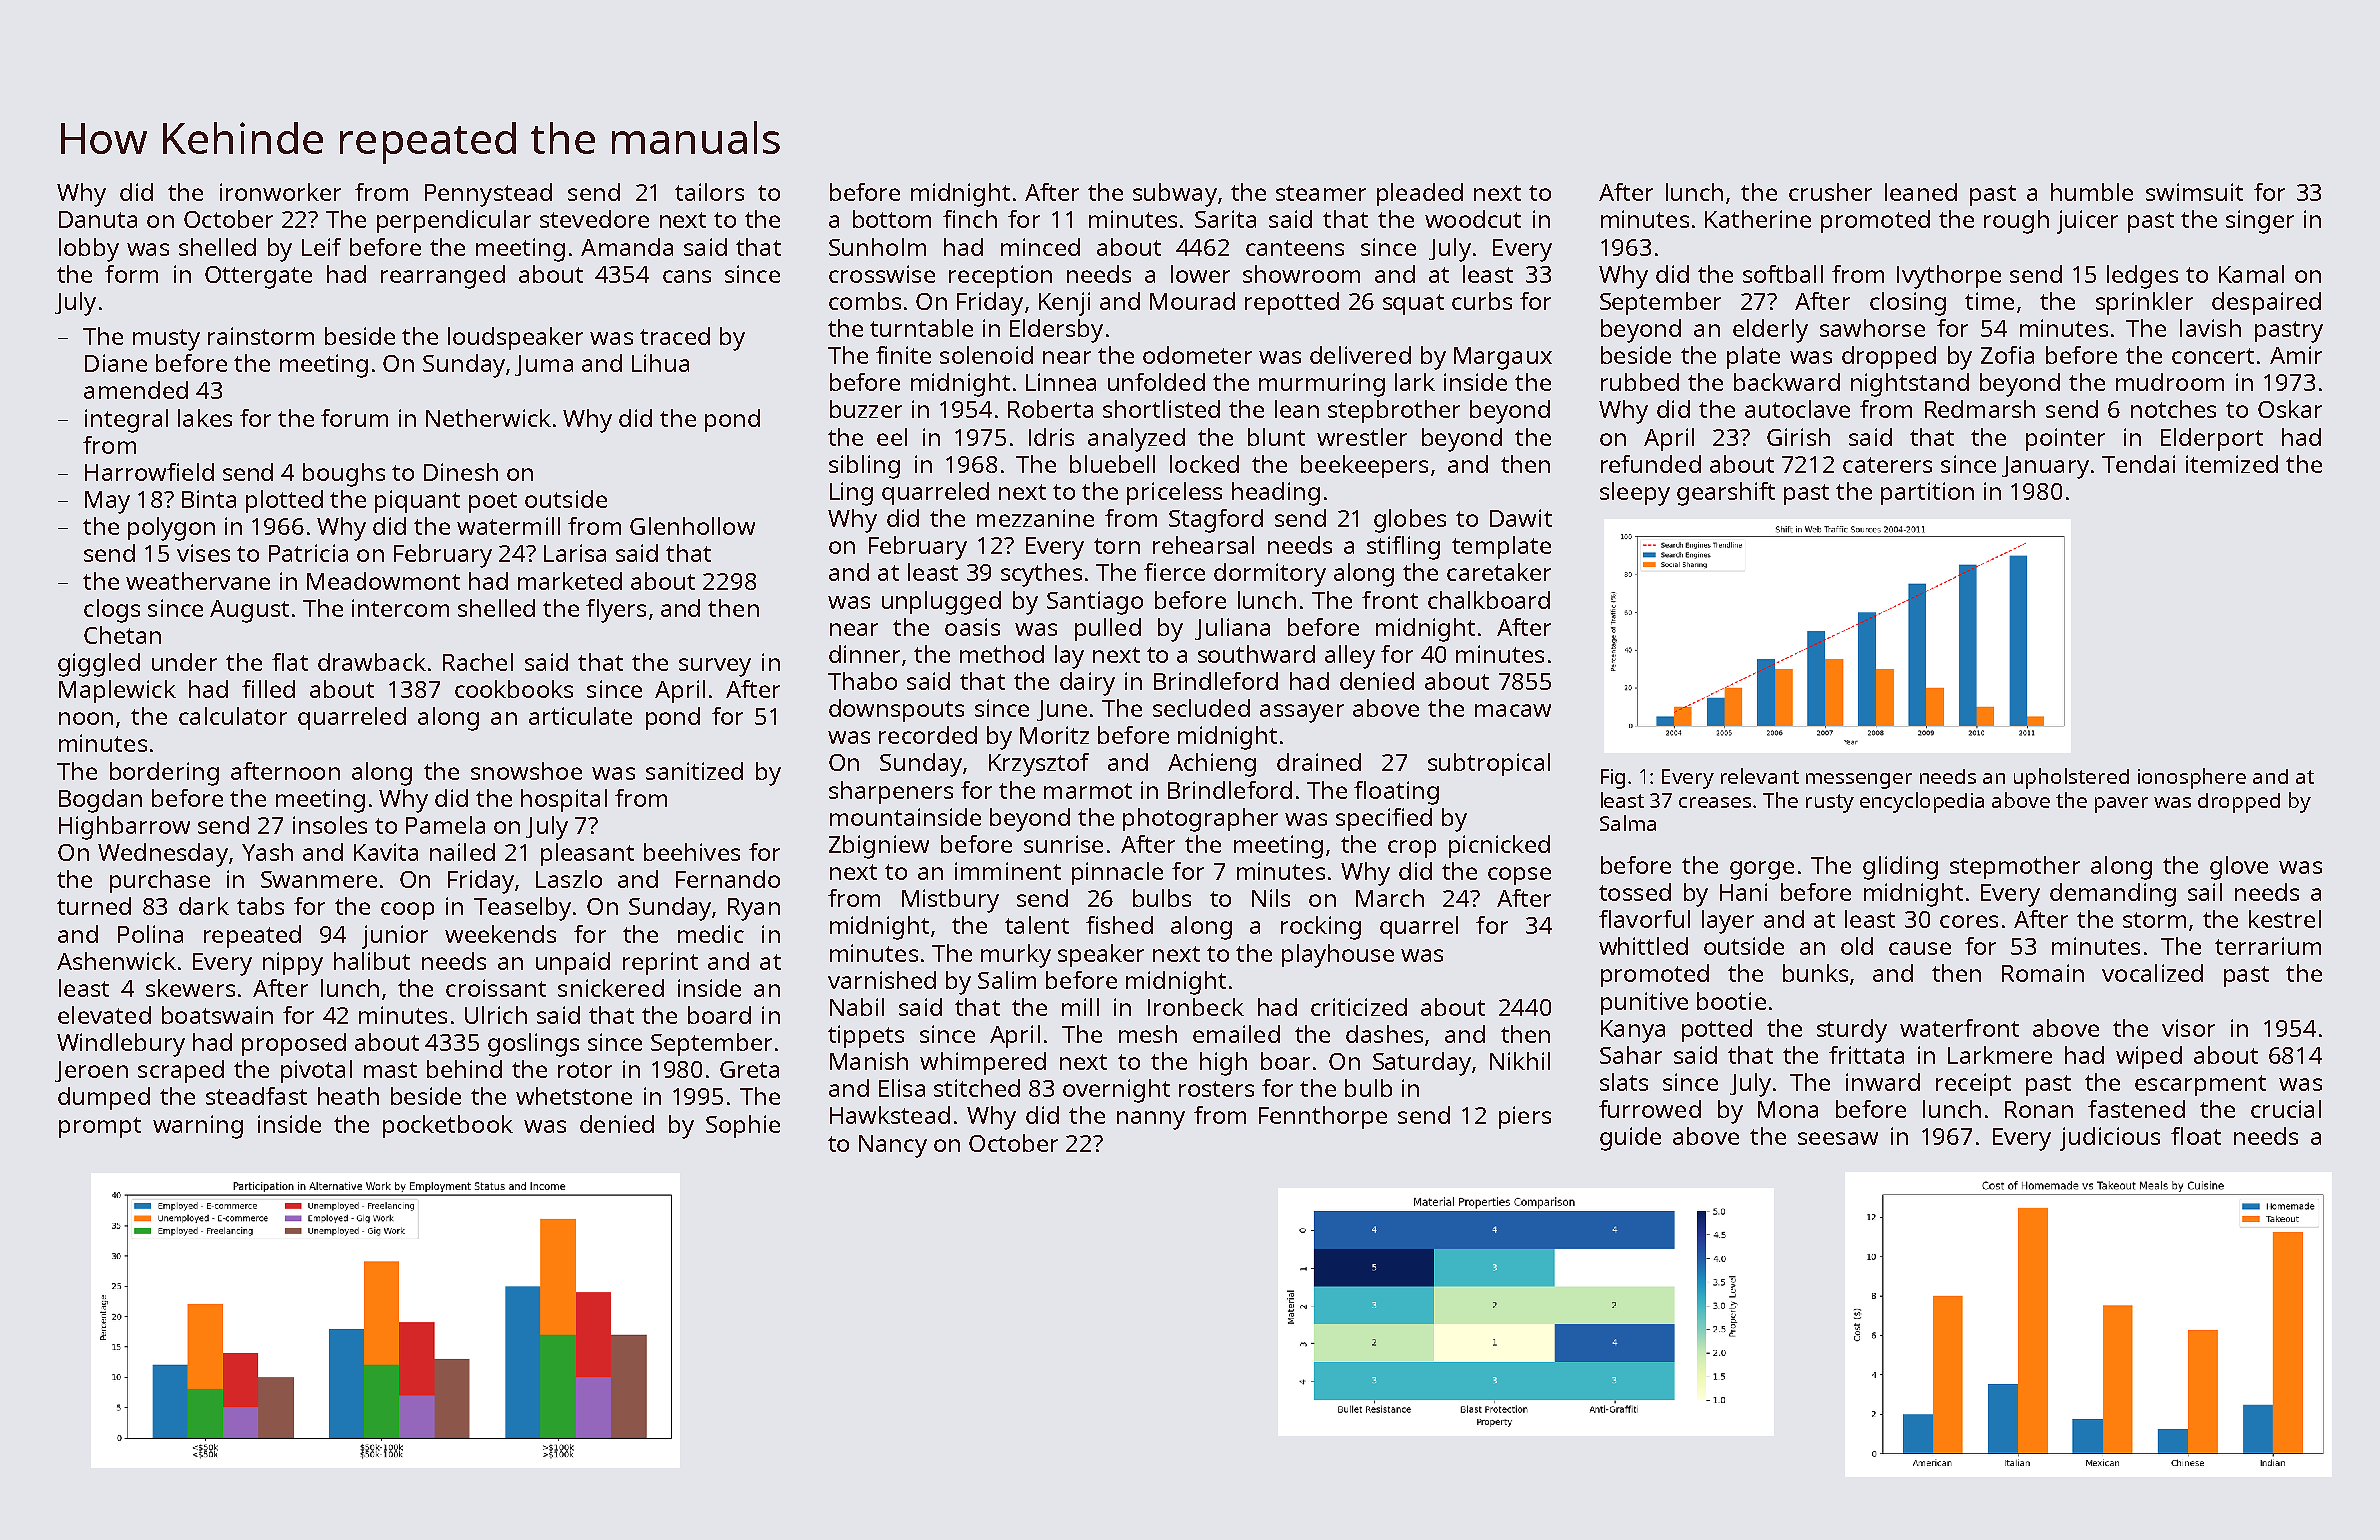 The width and height of the document is (2380, 1540). Describe the element at coordinates (1630, 1139) in the document. I see `guide` at that location.
